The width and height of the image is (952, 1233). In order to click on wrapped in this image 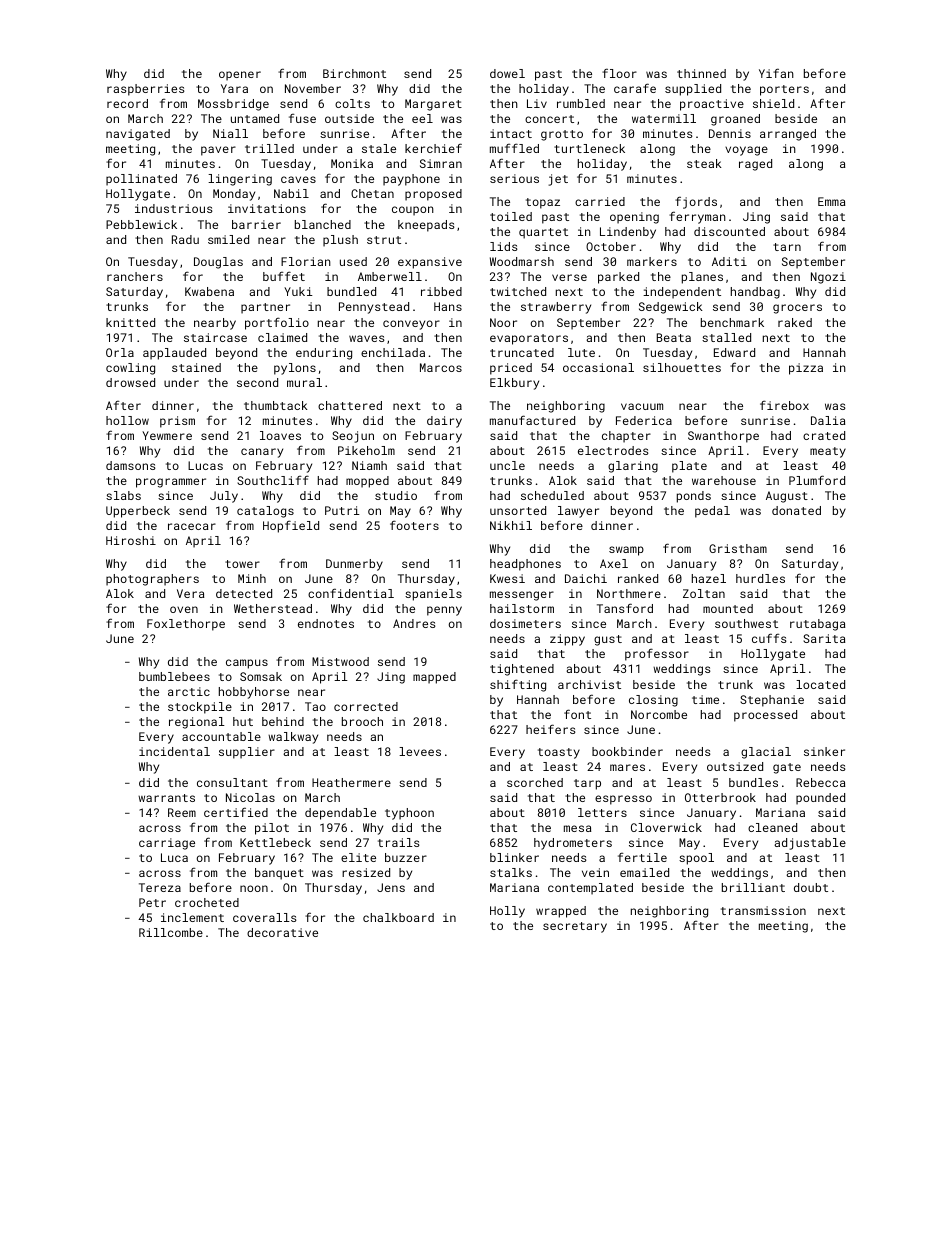, I will do `click(561, 912)`.
